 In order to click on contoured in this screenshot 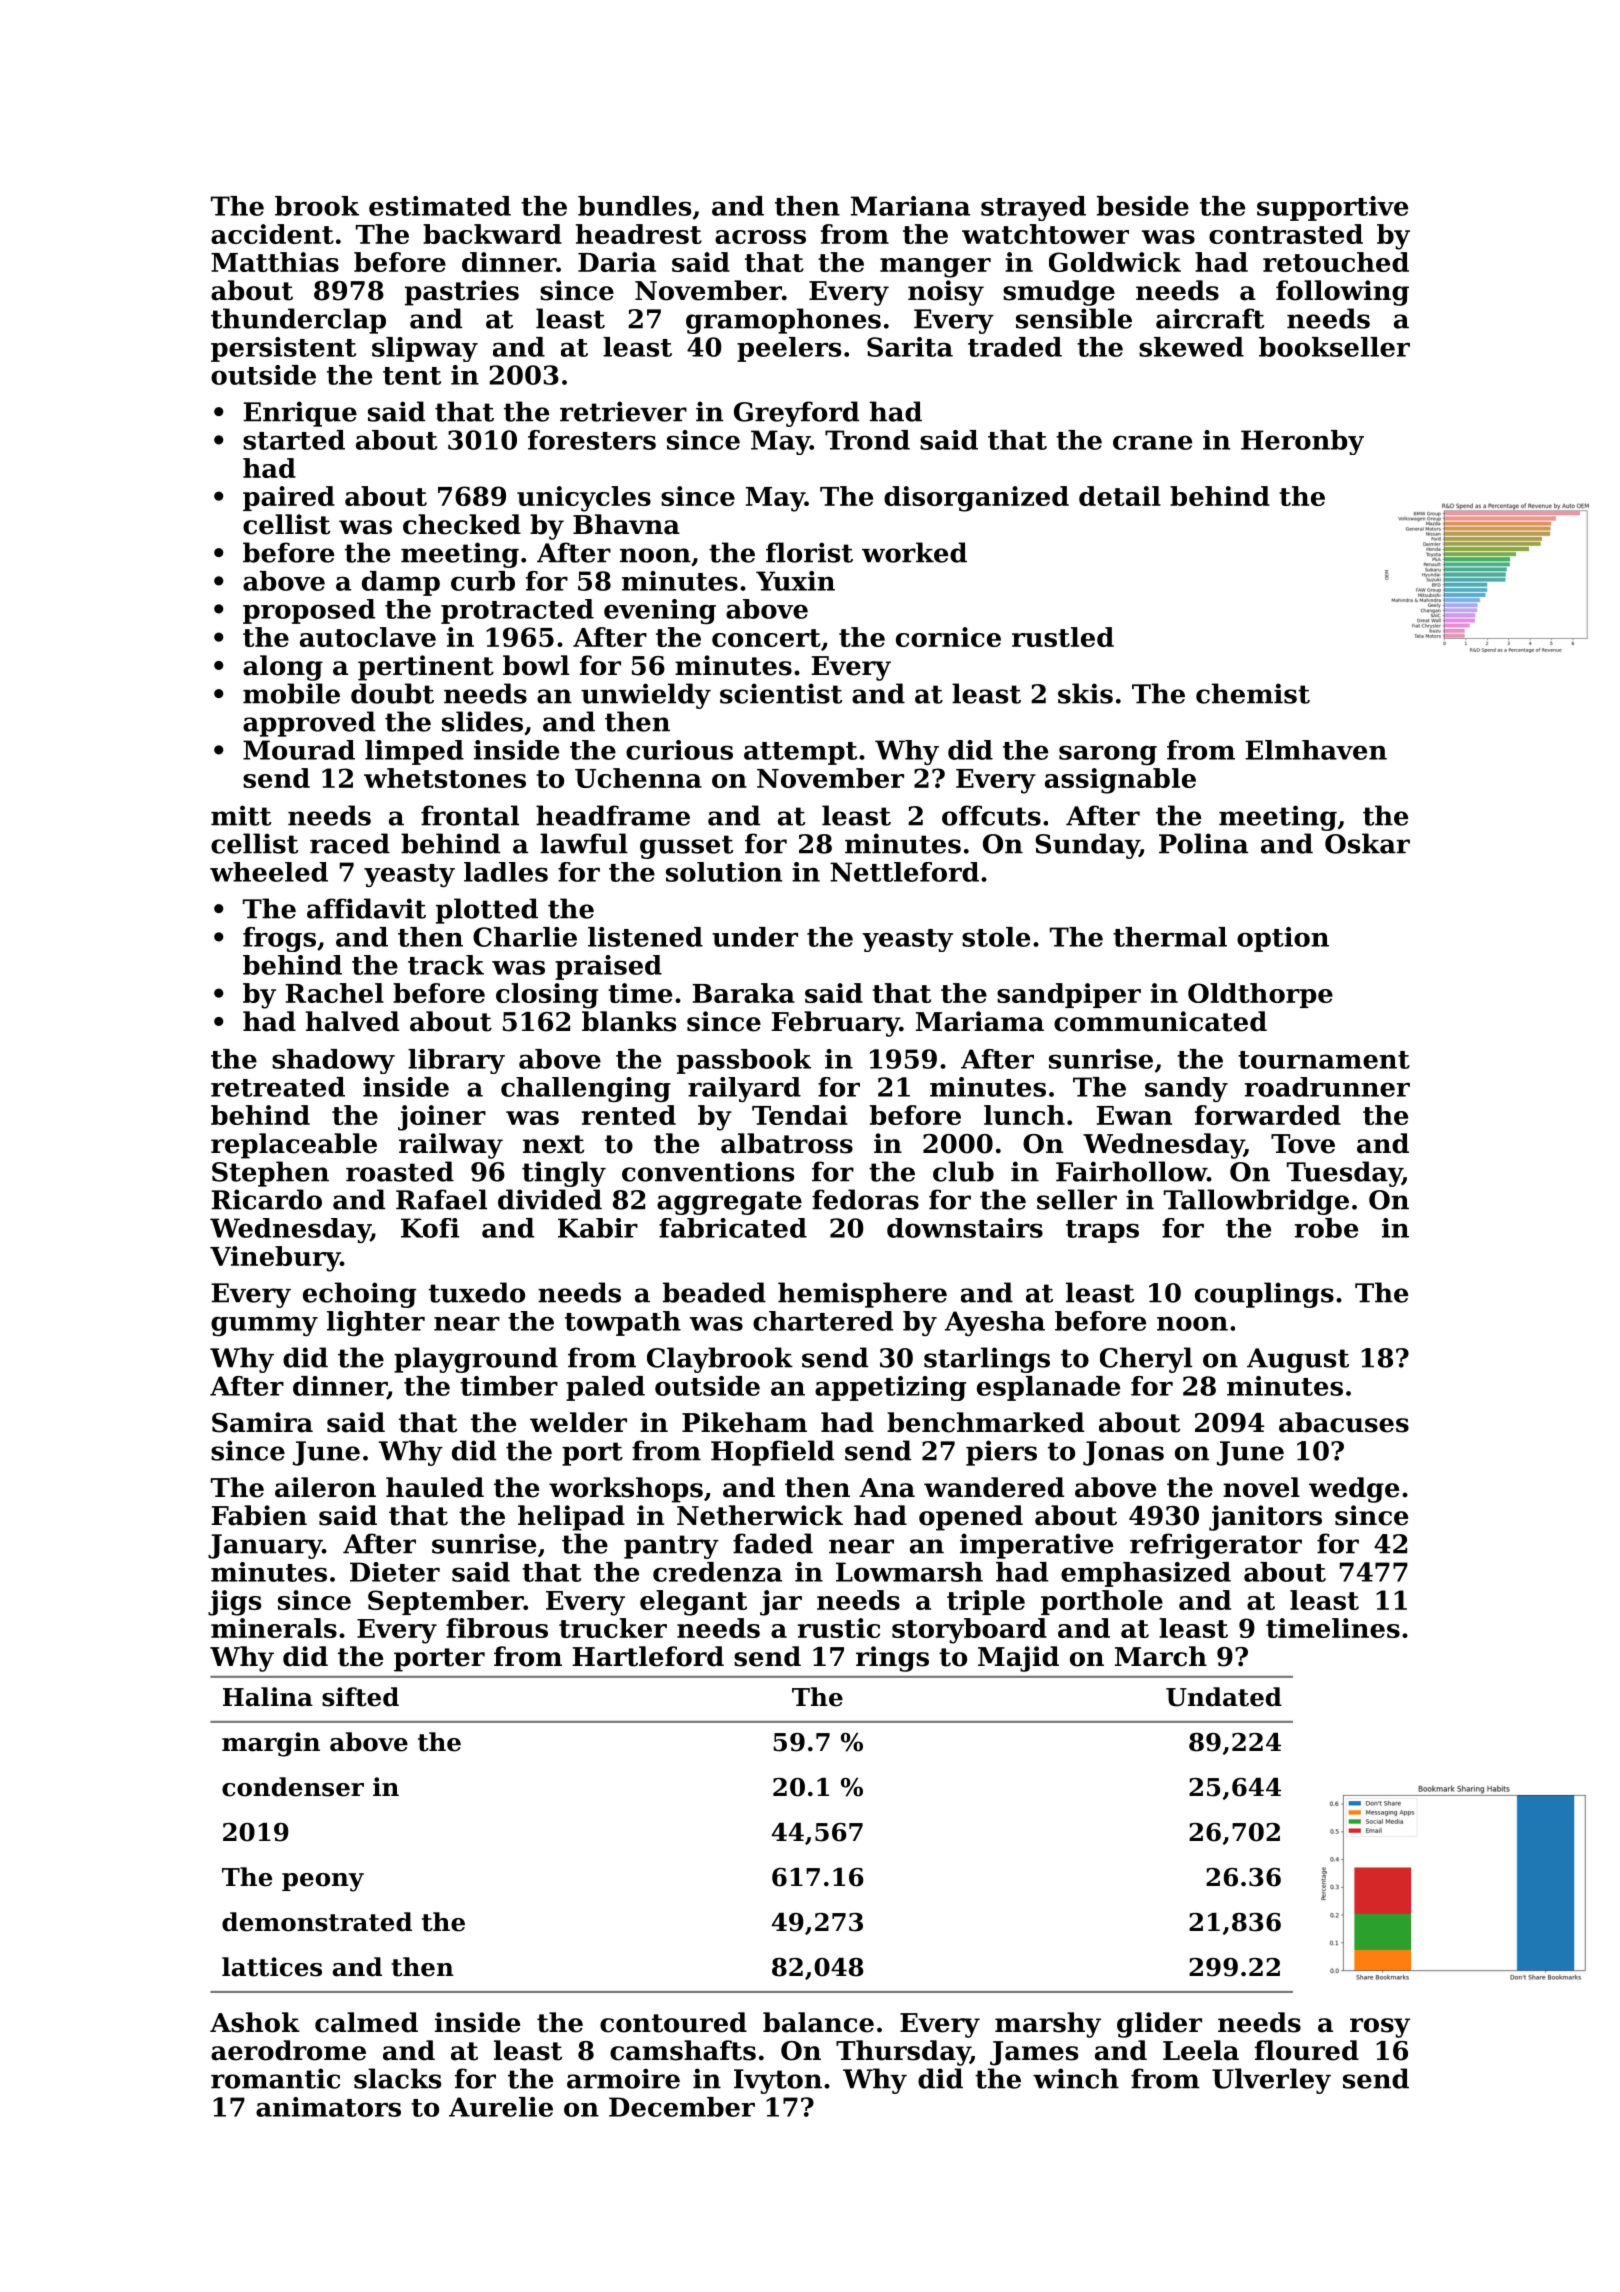, I will do `click(673, 2022)`.
